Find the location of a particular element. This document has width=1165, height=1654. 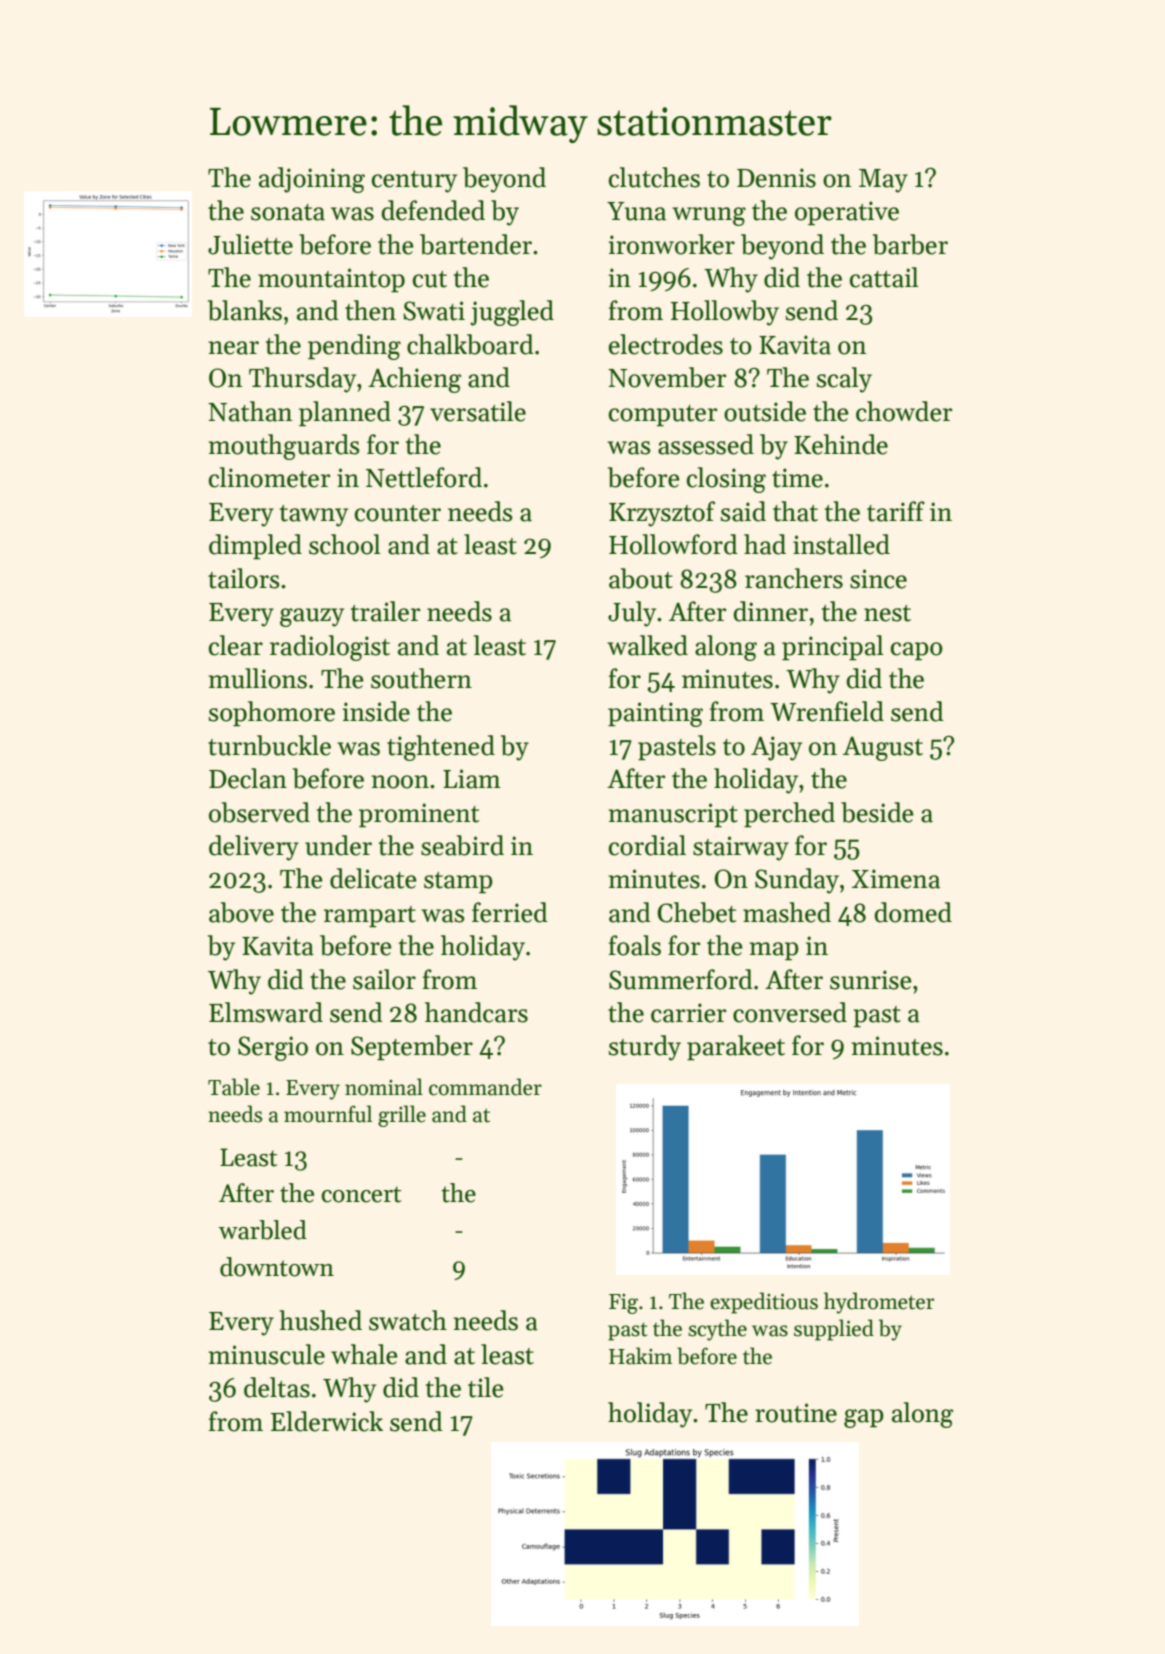

delivery is located at coordinates (254, 848).
